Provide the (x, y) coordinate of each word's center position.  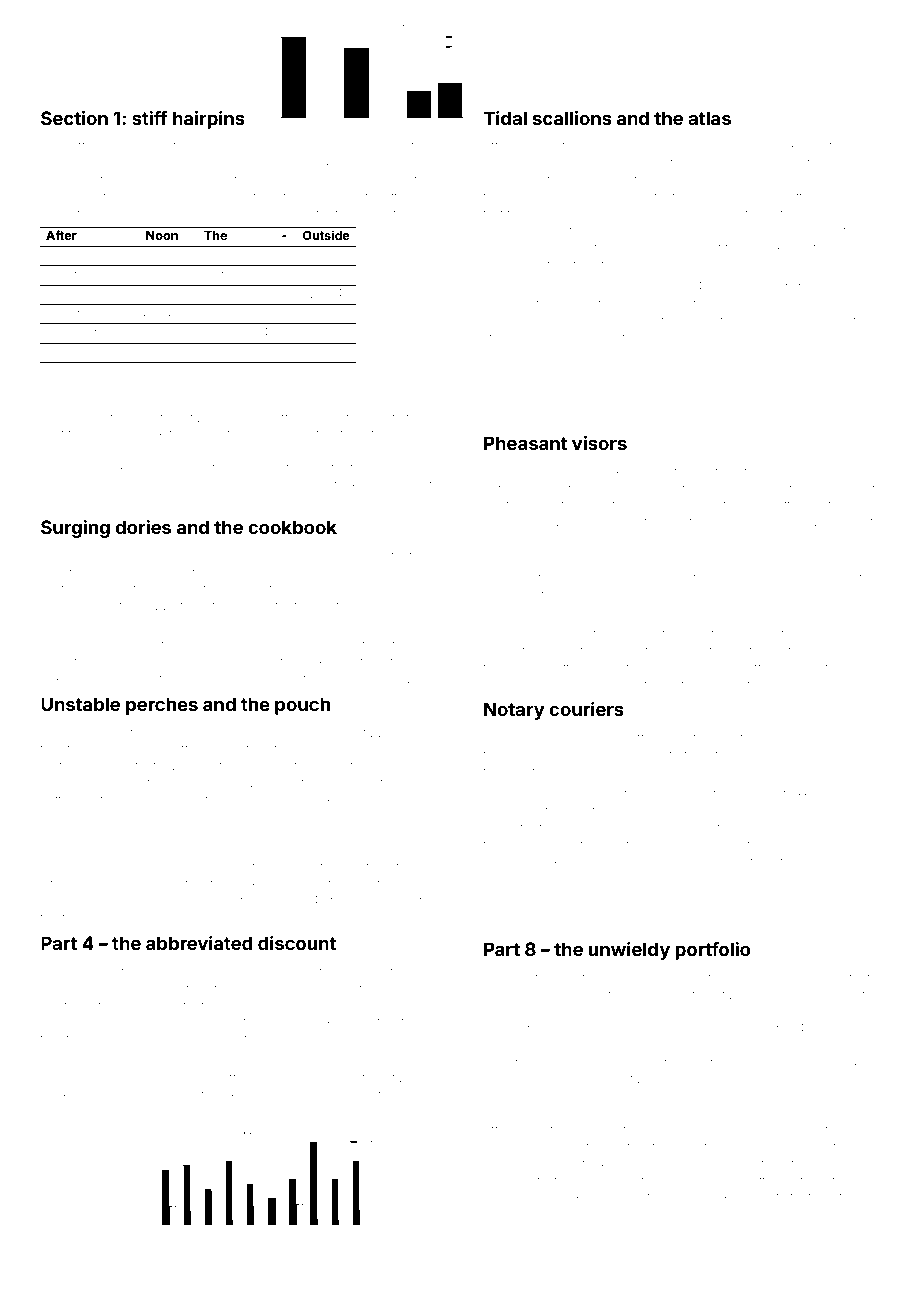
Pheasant (525, 443)
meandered (783, 737)
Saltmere (79, 484)
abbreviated (199, 943)
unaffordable (244, 1077)
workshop (797, 146)
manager (839, 1048)
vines (56, 197)
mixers (59, 679)
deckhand (321, 1005)
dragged (825, 322)
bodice (351, 678)
